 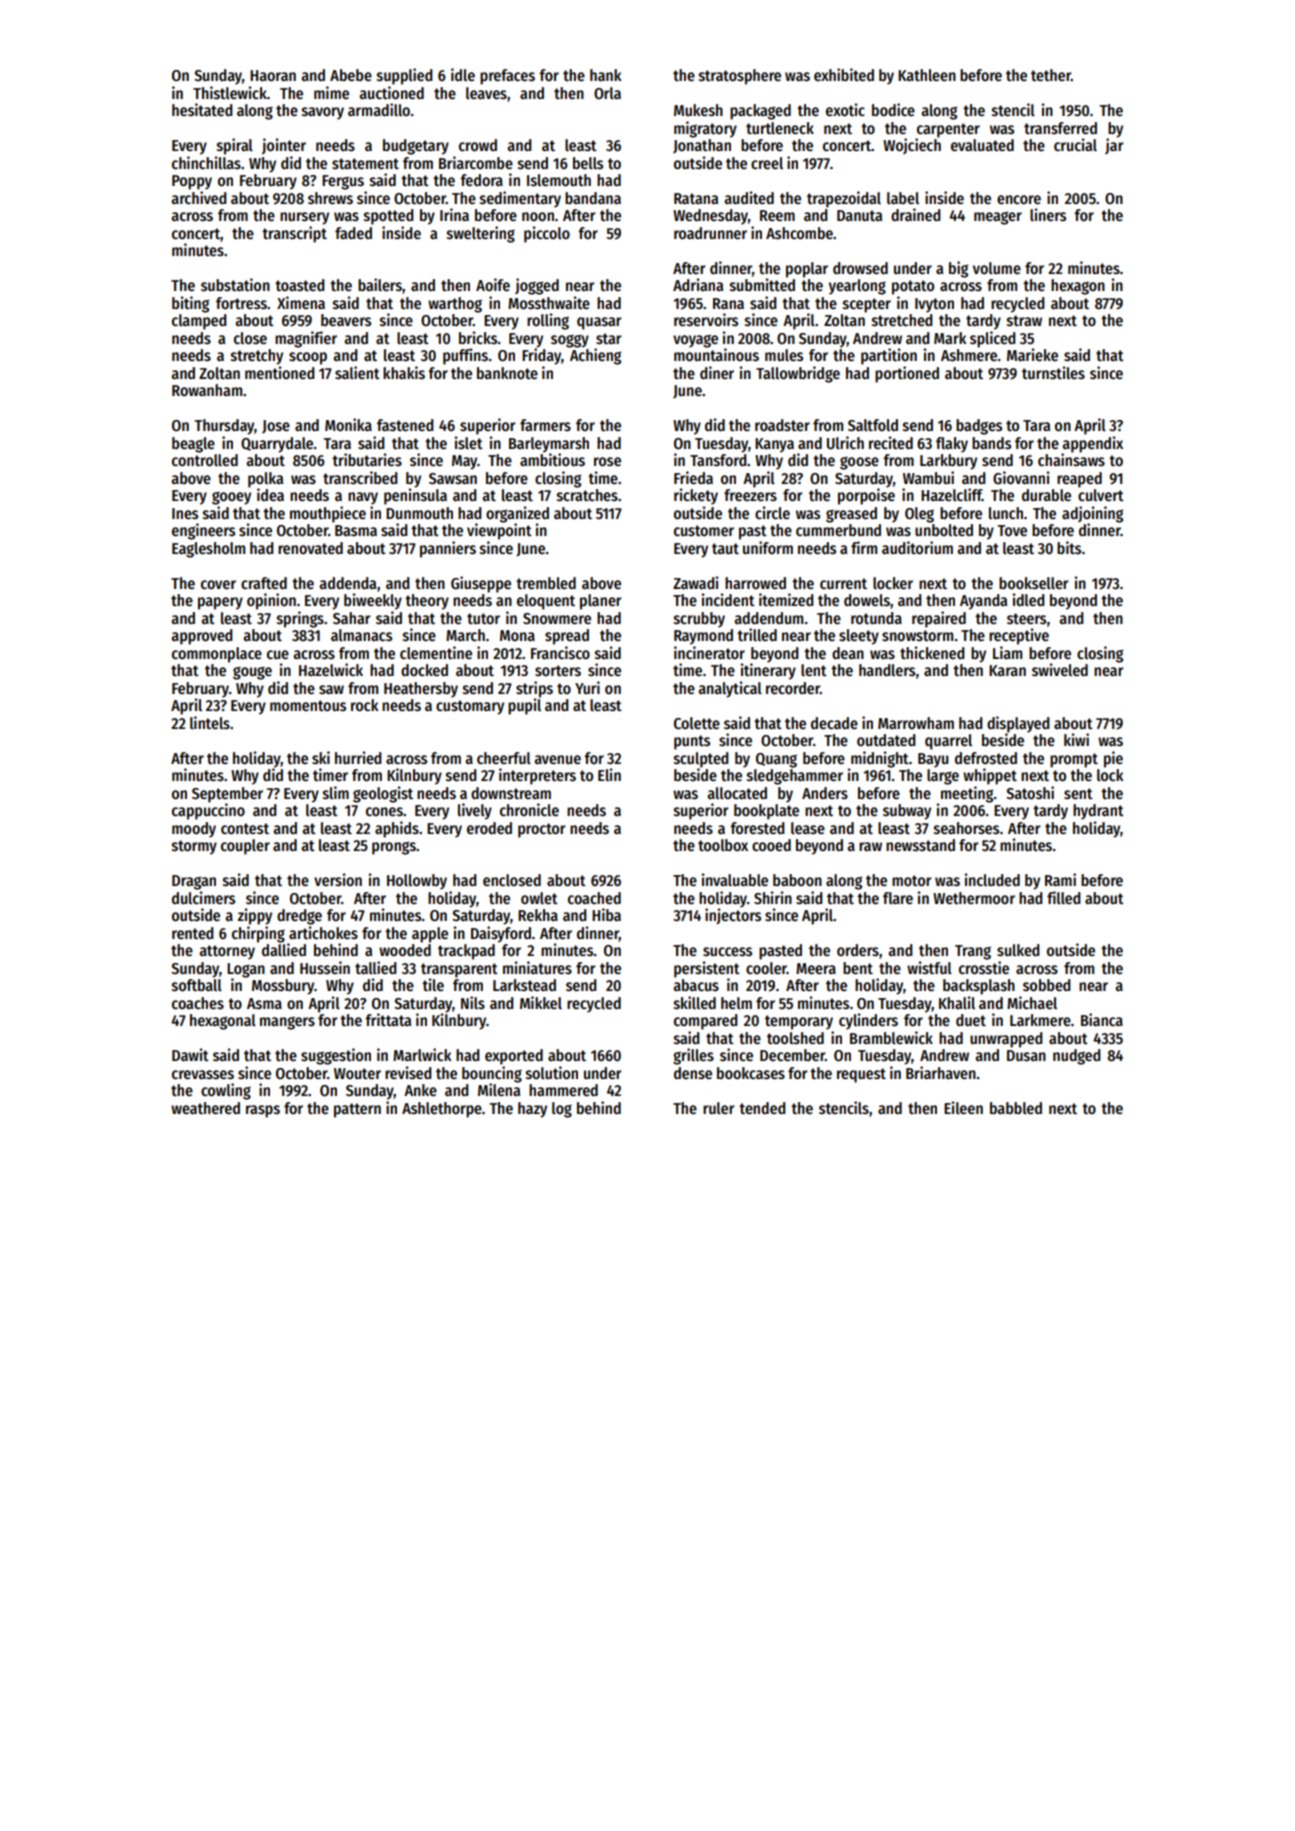 What do you see at coordinates (1032, 354) in the page?
I see `Marieke` at bounding box center [1032, 354].
